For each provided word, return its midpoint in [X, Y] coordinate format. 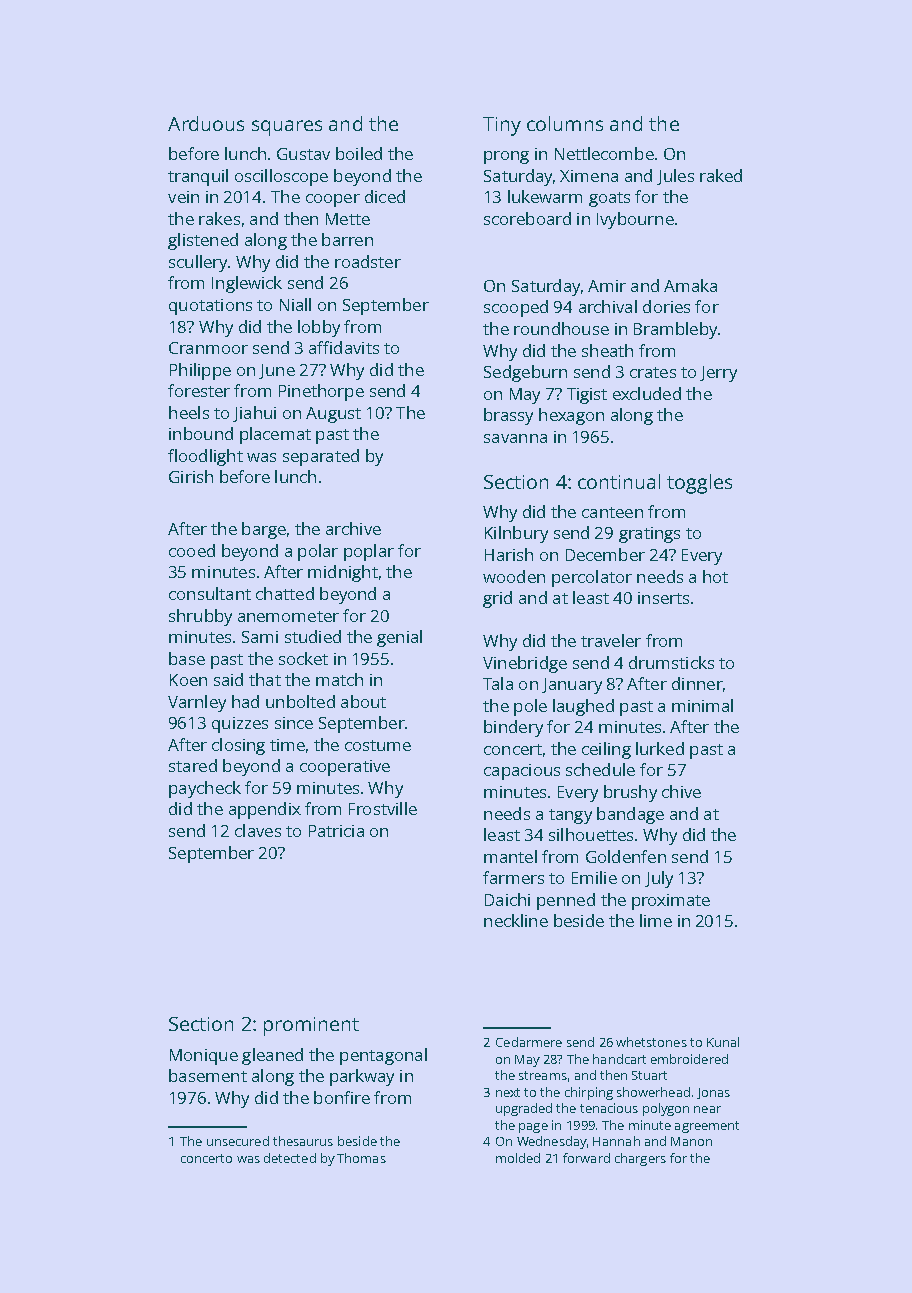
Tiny [502, 126]
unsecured [238, 1141]
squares [287, 128]
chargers [640, 1159]
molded [518, 1158]
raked [721, 175]
